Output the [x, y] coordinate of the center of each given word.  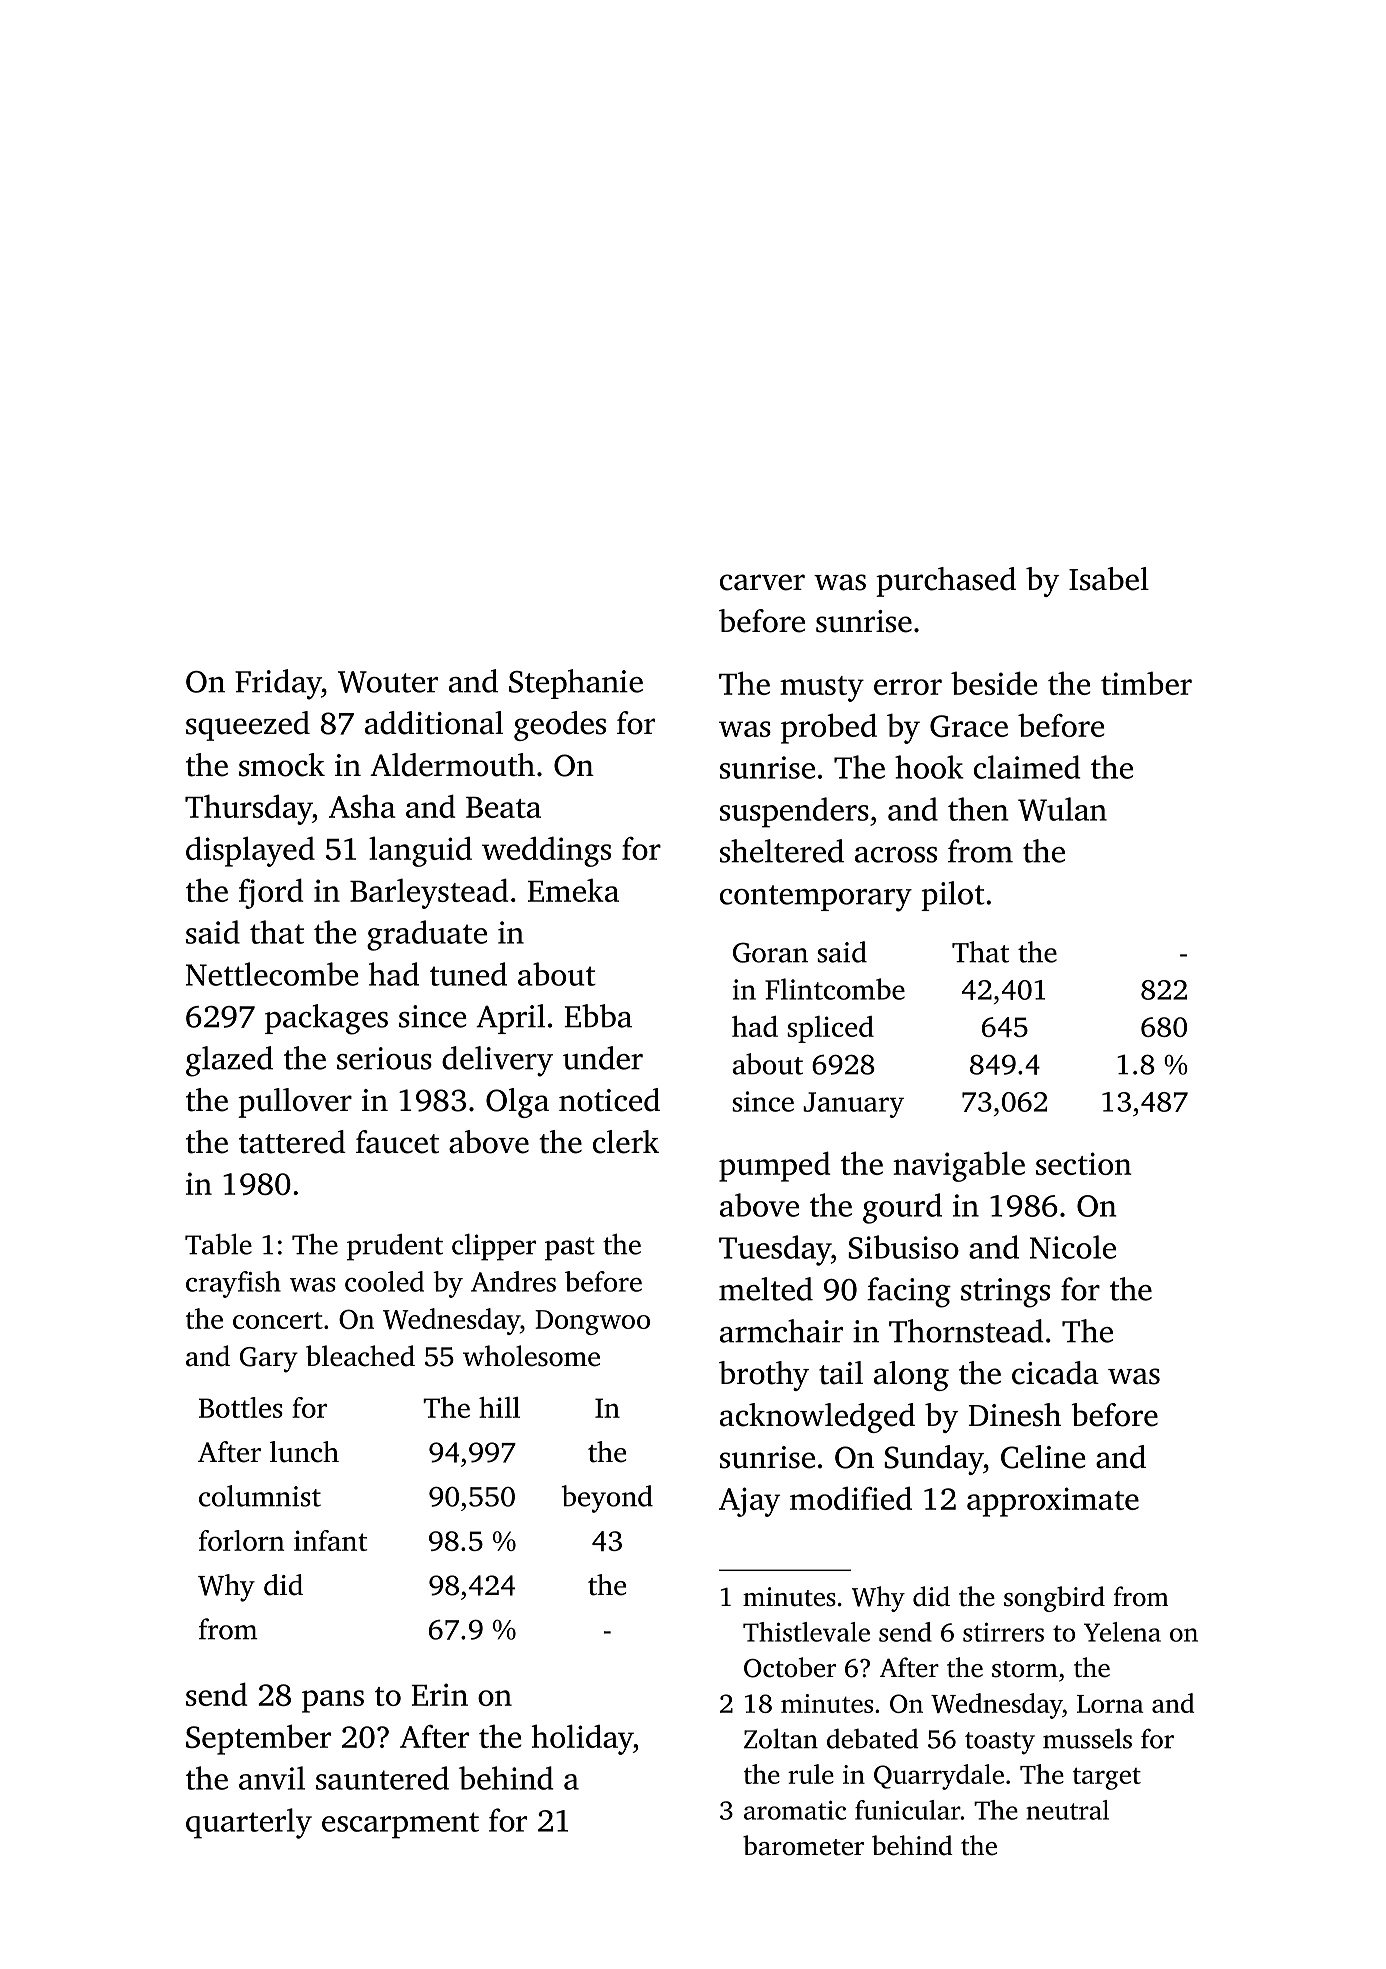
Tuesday [775, 1250]
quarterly [249, 1823]
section [1084, 1163]
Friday [278, 684]
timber [1146, 683]
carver [762, 582]
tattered [292, 1142]
